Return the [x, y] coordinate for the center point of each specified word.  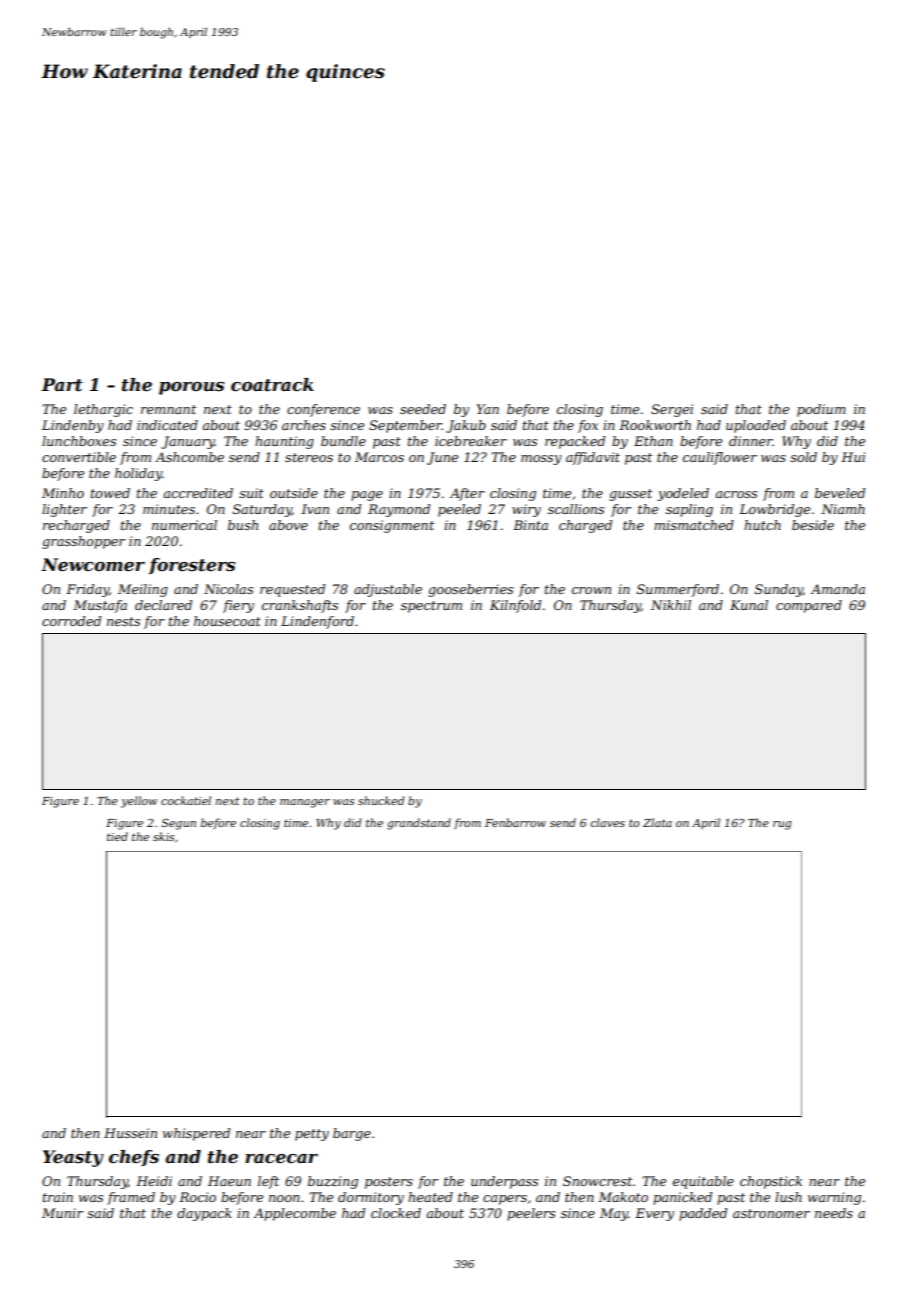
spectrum [431, 607]
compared [809, 606]
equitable [703, 1182]
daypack [204, 1214]
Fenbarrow [515, 822]
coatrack [272, 385]
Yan [488, 409]
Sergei [672, 410]
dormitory [371, 1198]
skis [163, 836]
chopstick [771, 1182]
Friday [87, 590]
